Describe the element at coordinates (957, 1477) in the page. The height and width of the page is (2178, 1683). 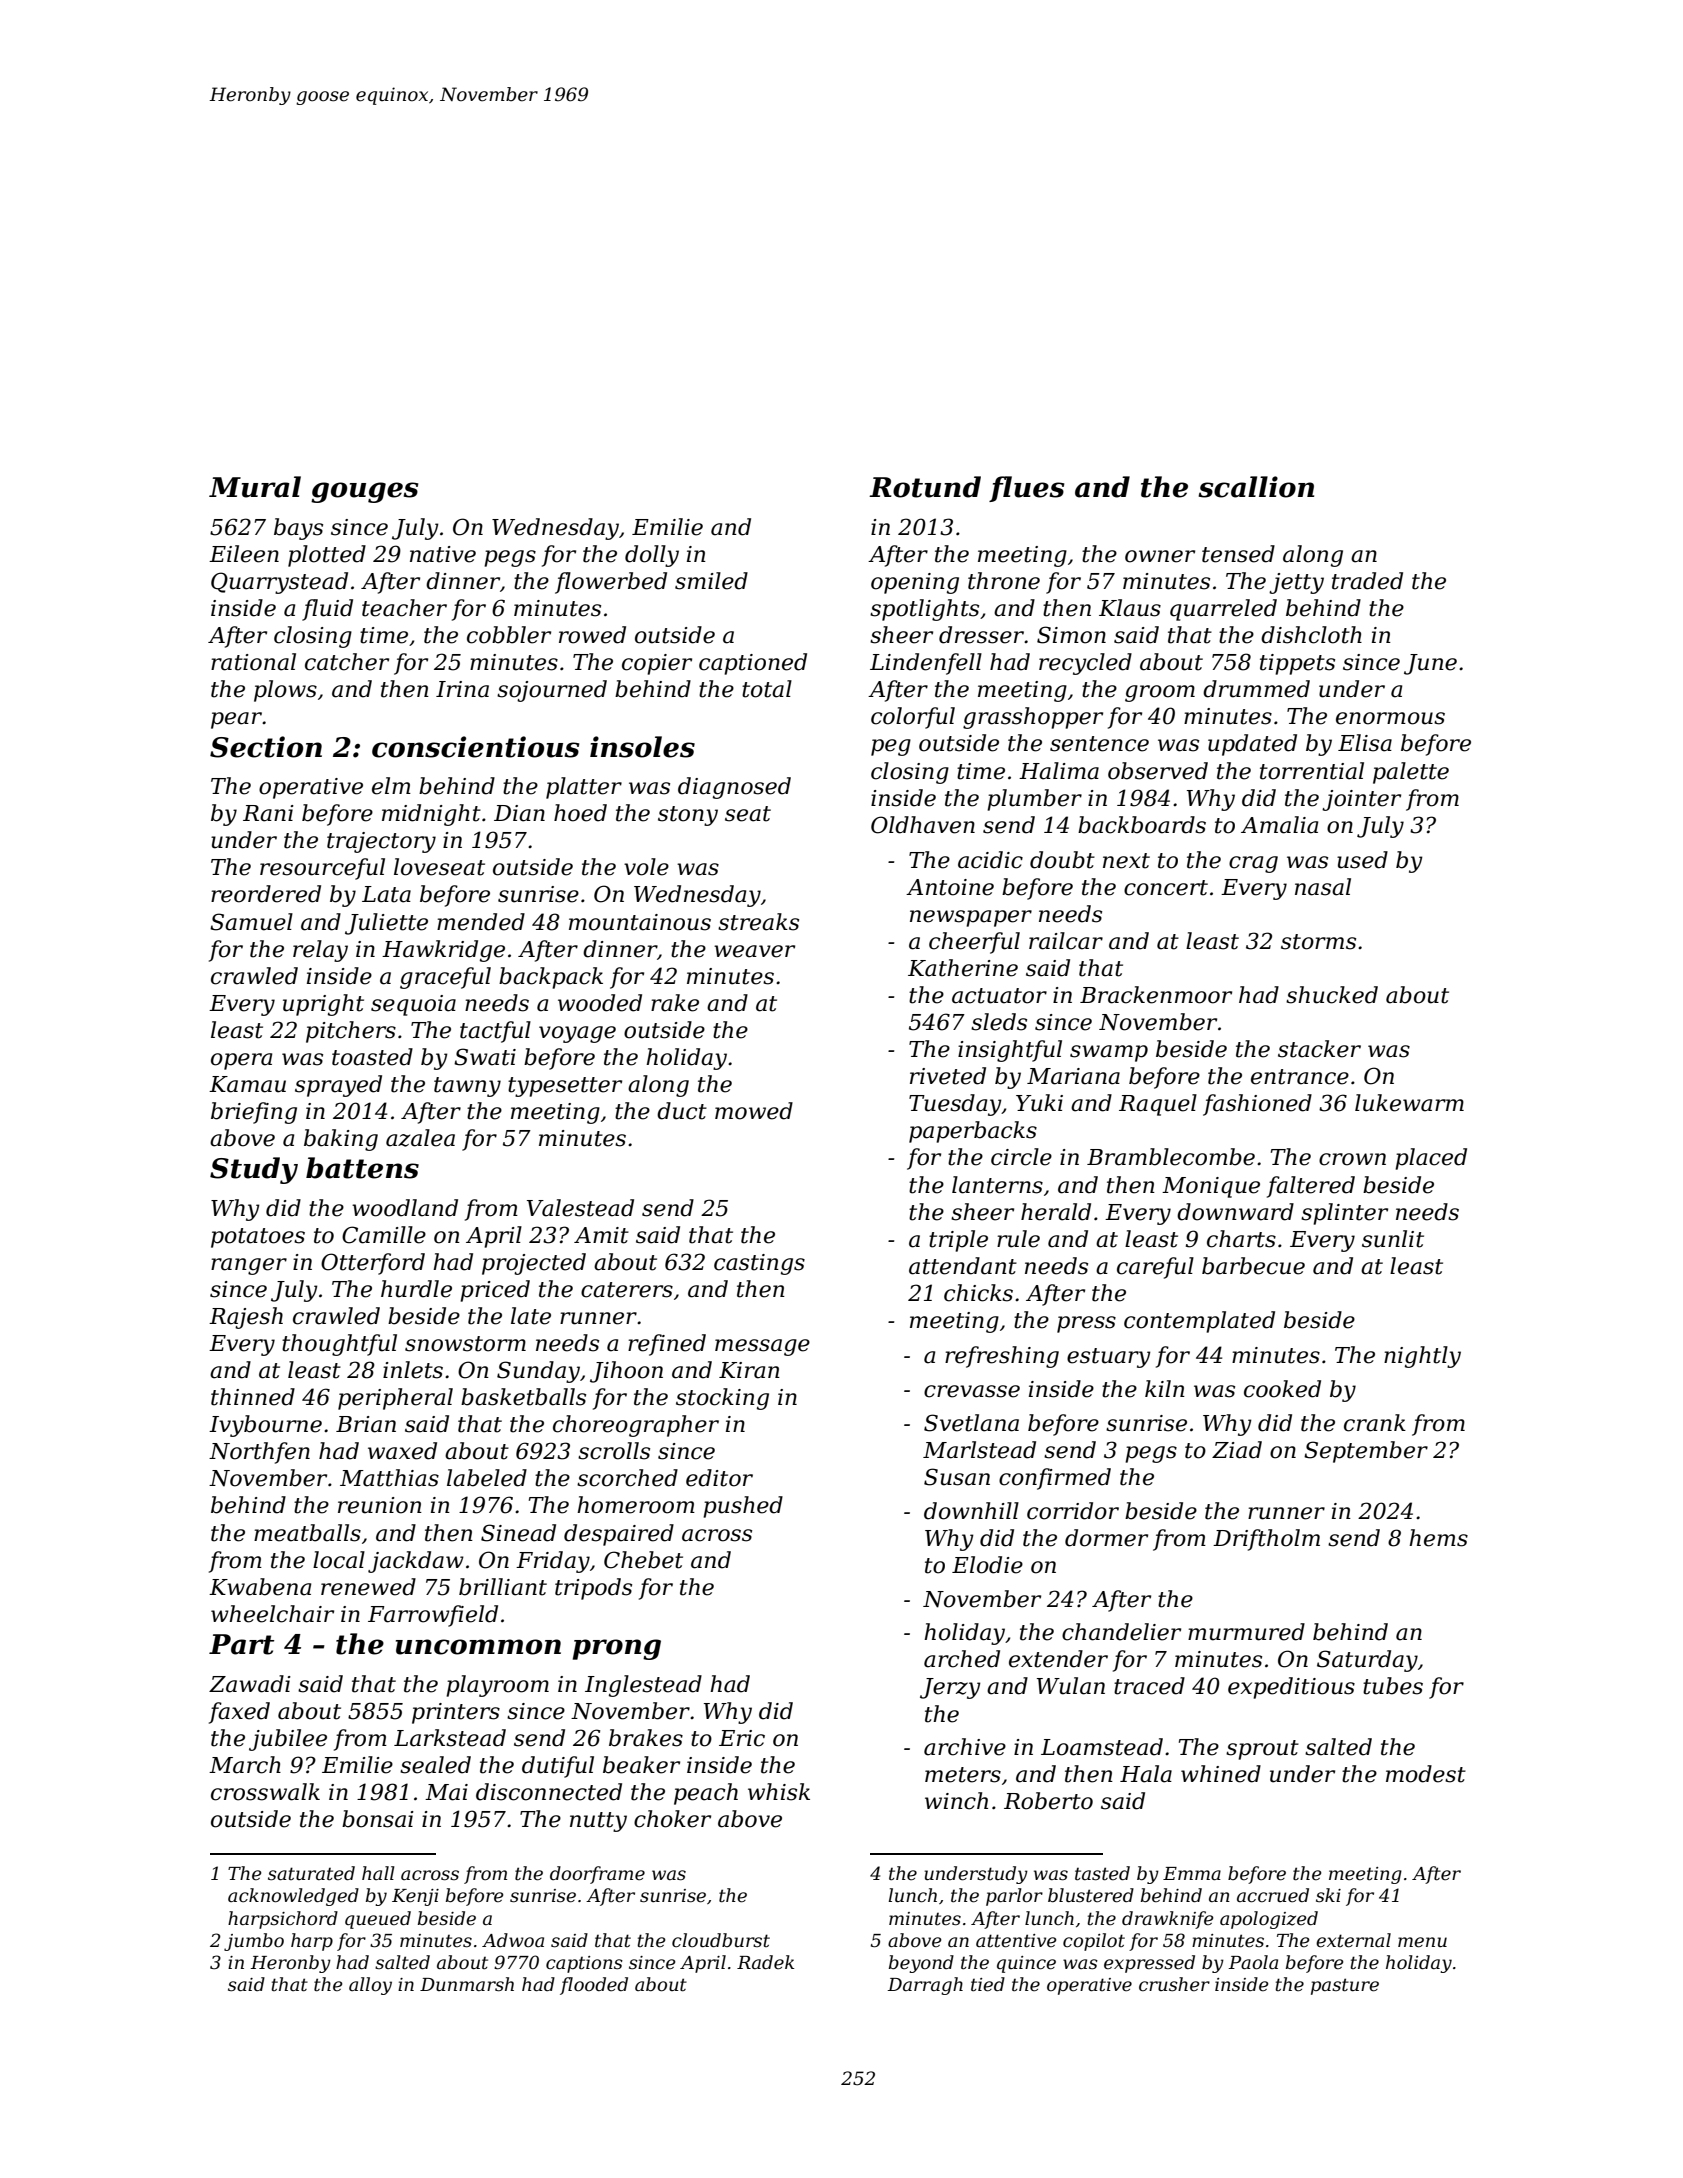
I see `Susan` at that location.
